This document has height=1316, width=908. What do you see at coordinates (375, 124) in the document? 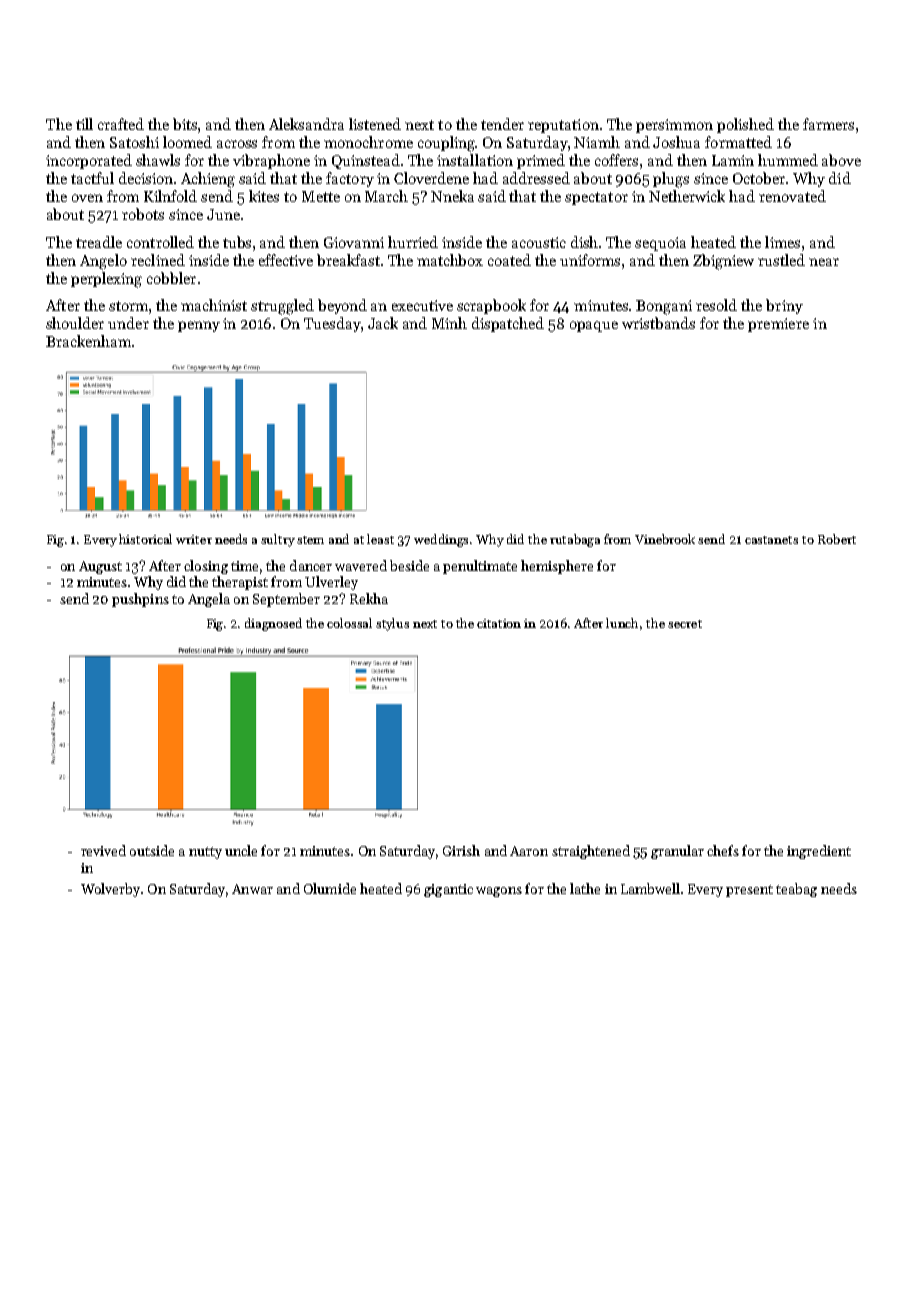
I see `listened` at bounding box center [375, 124].
